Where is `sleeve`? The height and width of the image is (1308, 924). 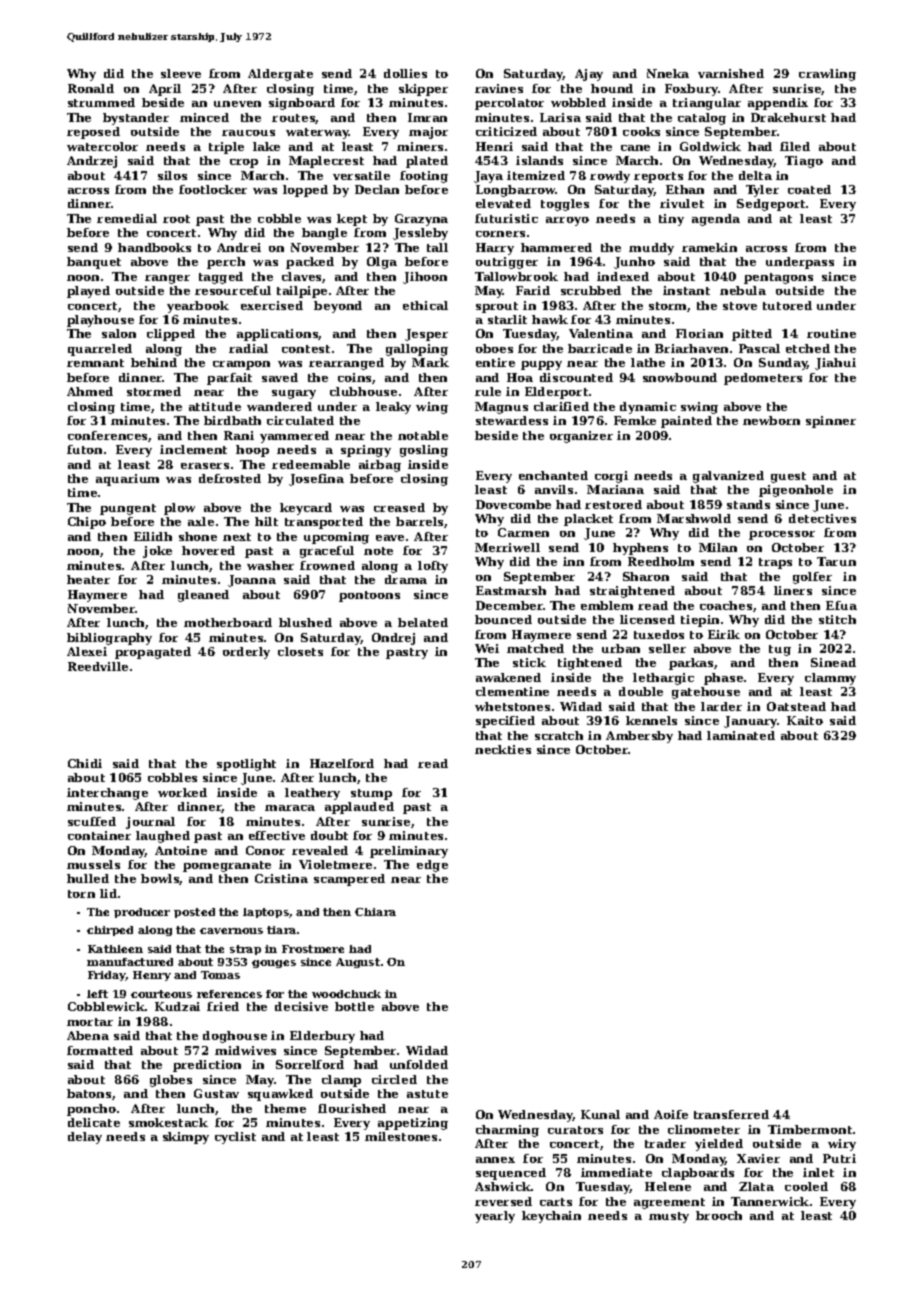 sleeve is located at coordinates (181, 73).
